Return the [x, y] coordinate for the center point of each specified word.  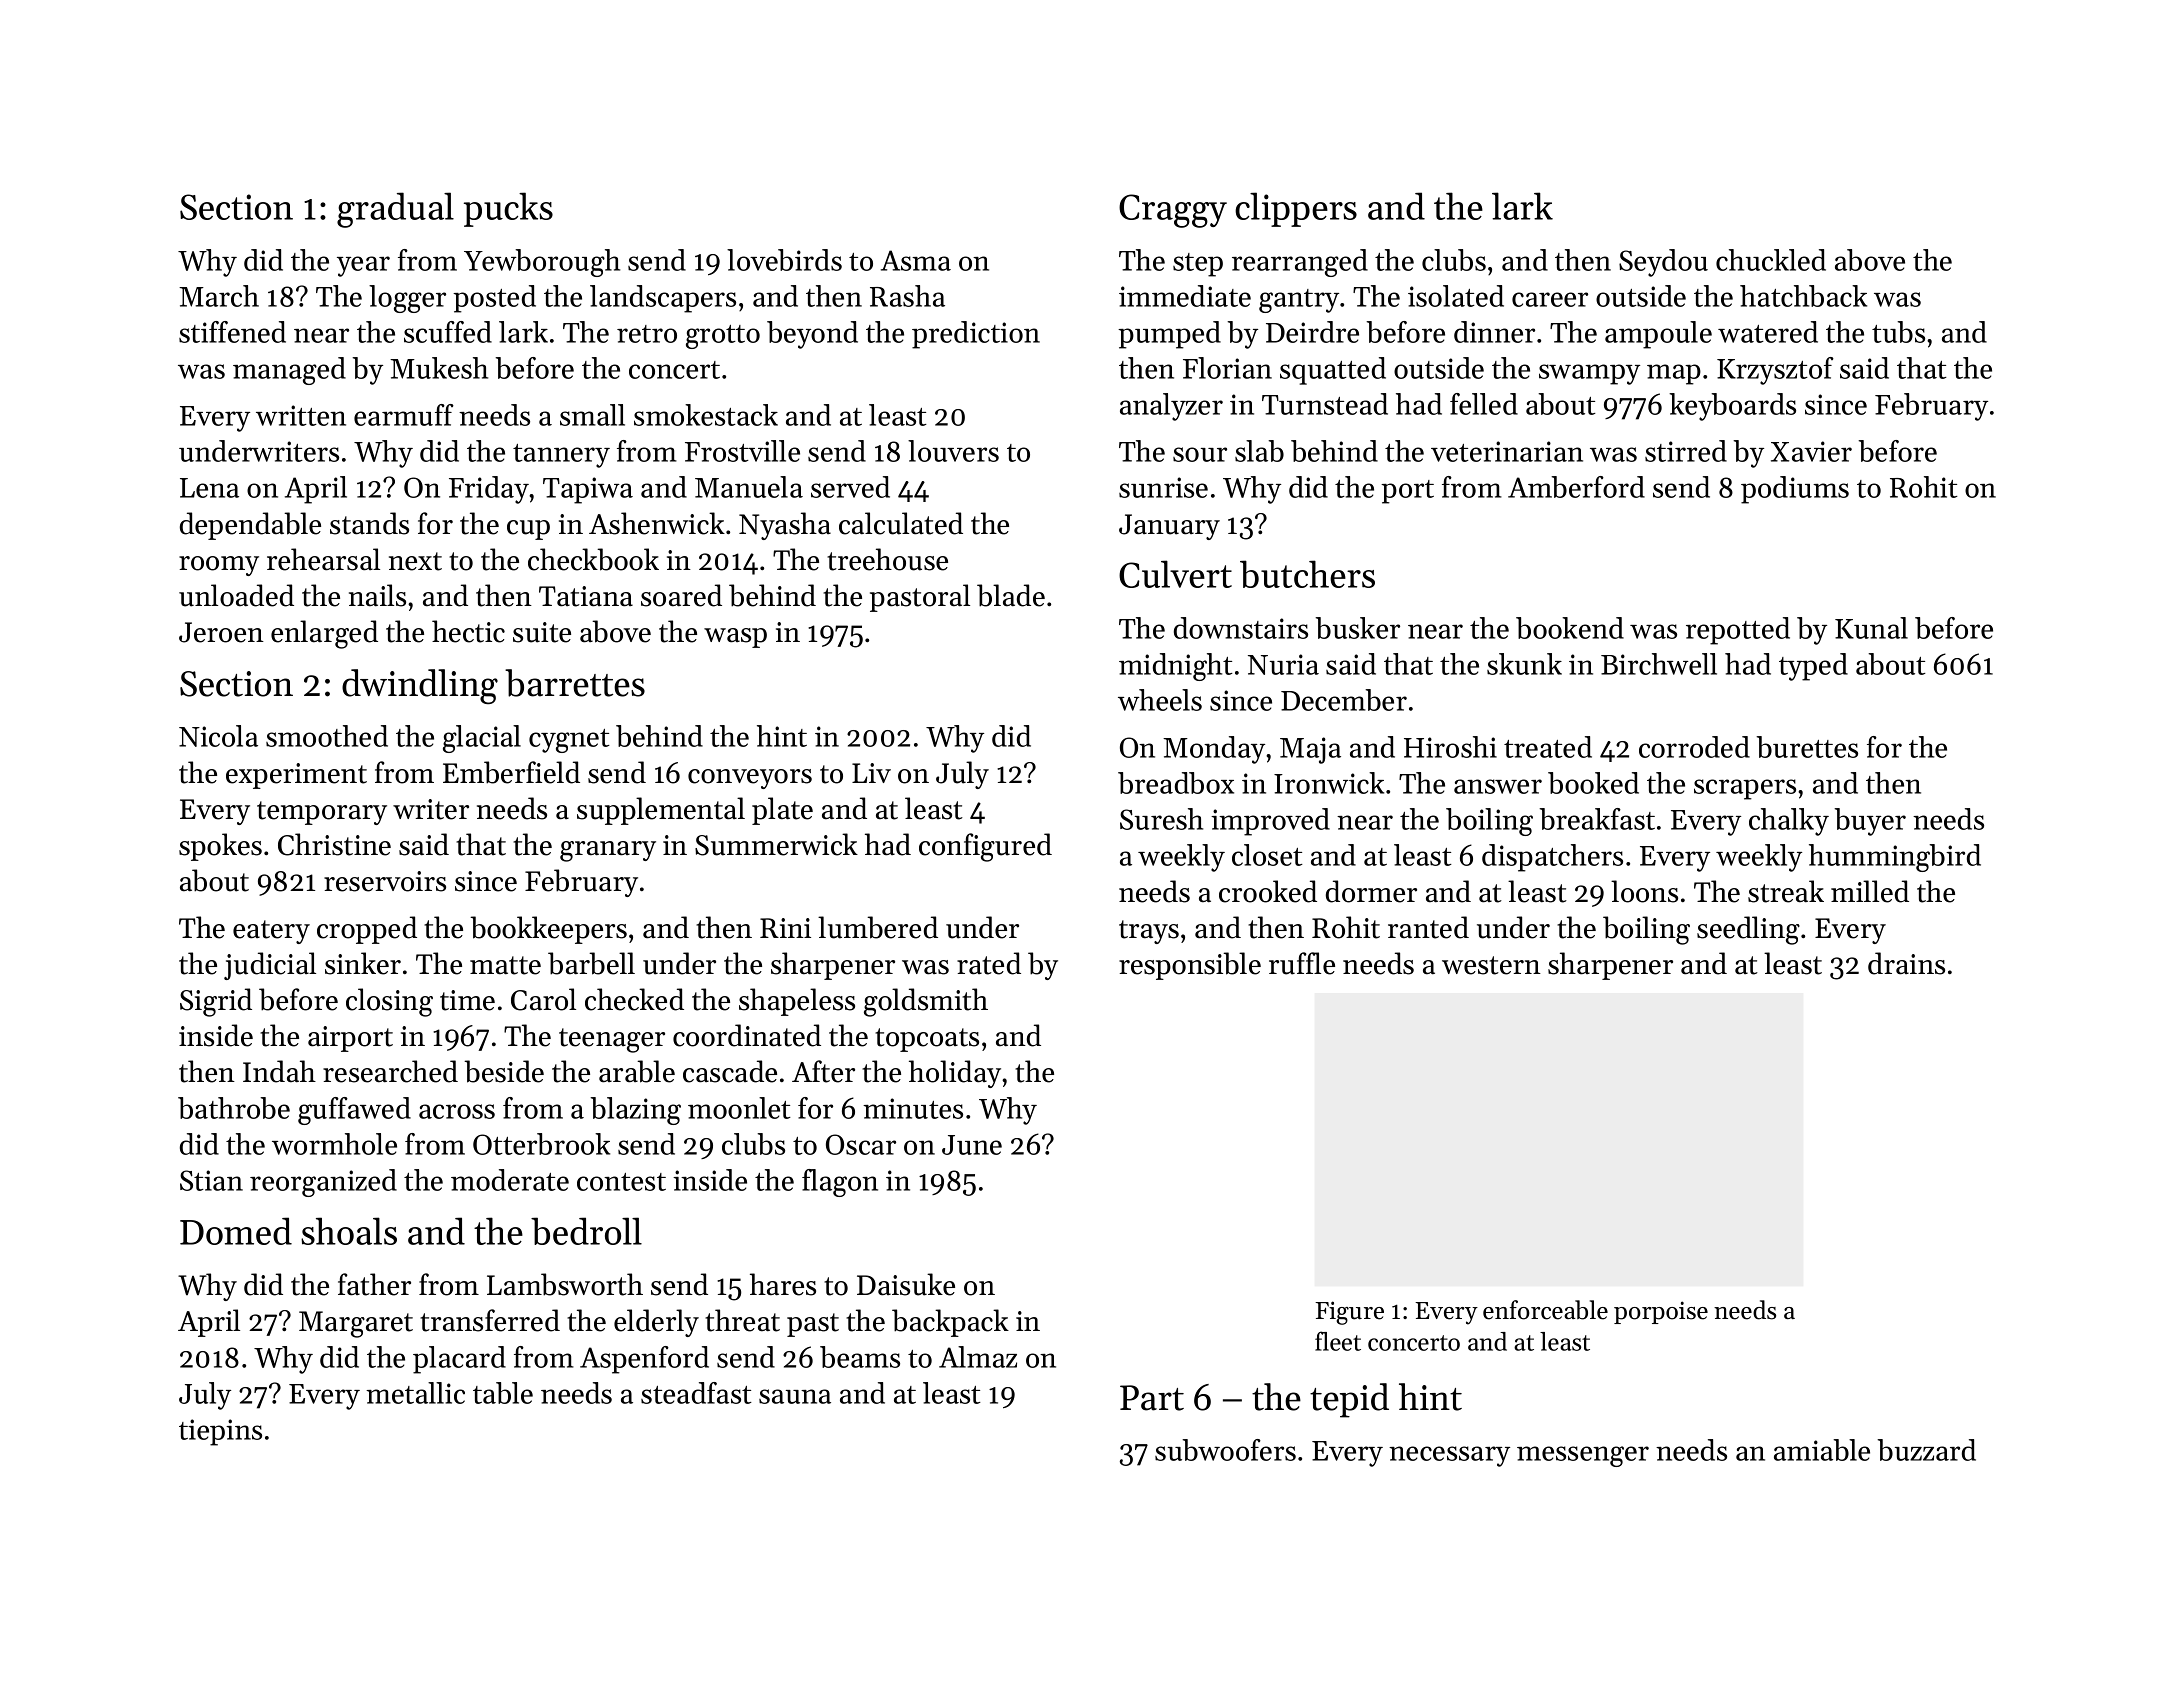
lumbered [878, 927]
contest [621, 1182]
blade [1011, 595]
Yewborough [542, 263]
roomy [219, 566]
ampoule [1658, 335]
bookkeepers [548, 930]
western [1491, 965]
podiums [1795, 490]
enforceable [1545, 1310]
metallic [415, 1393]
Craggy [1173, 211]
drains [1906, 963]
